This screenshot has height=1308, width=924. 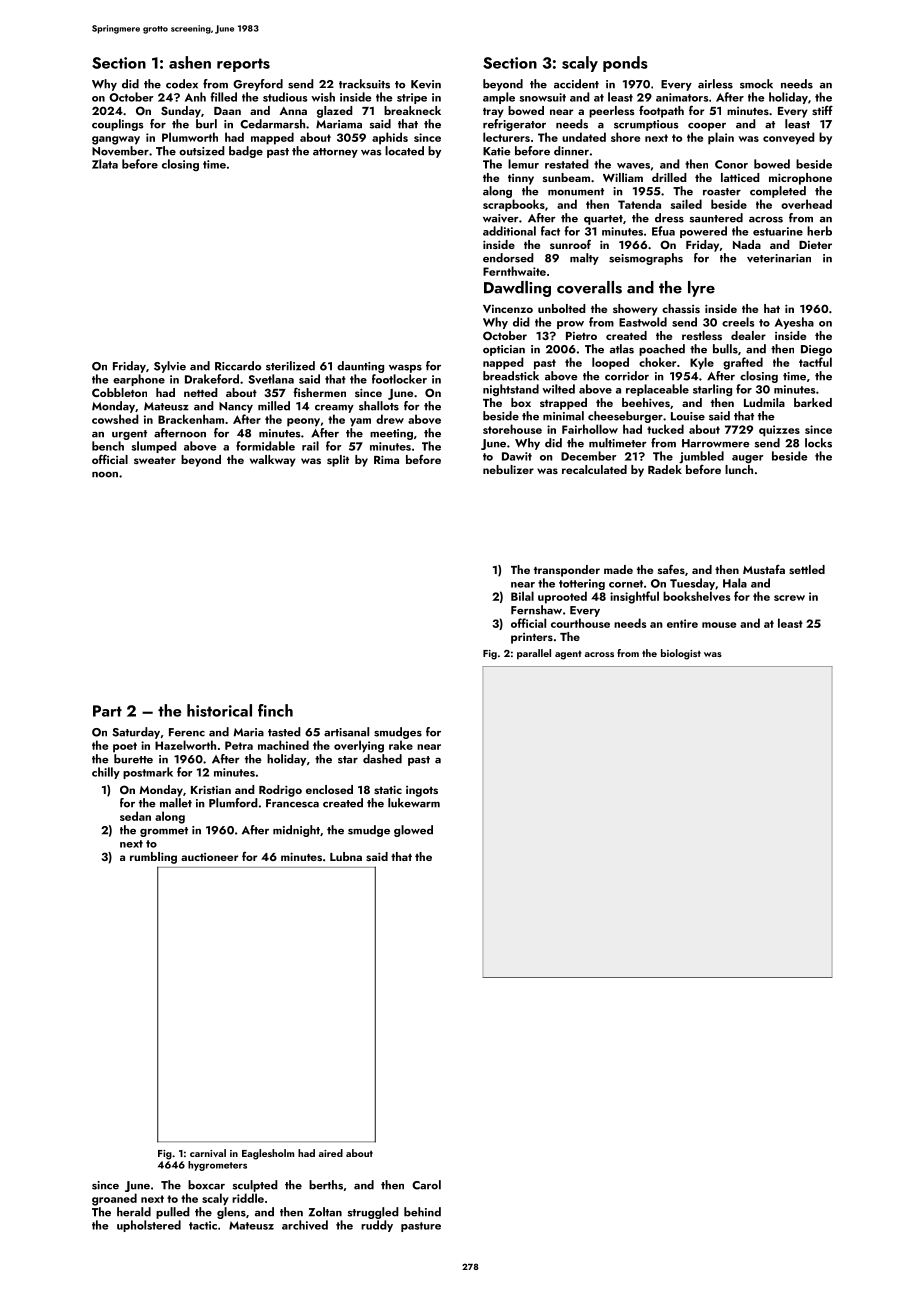 I want to click on endorsed, so click(x=508, y=258).
